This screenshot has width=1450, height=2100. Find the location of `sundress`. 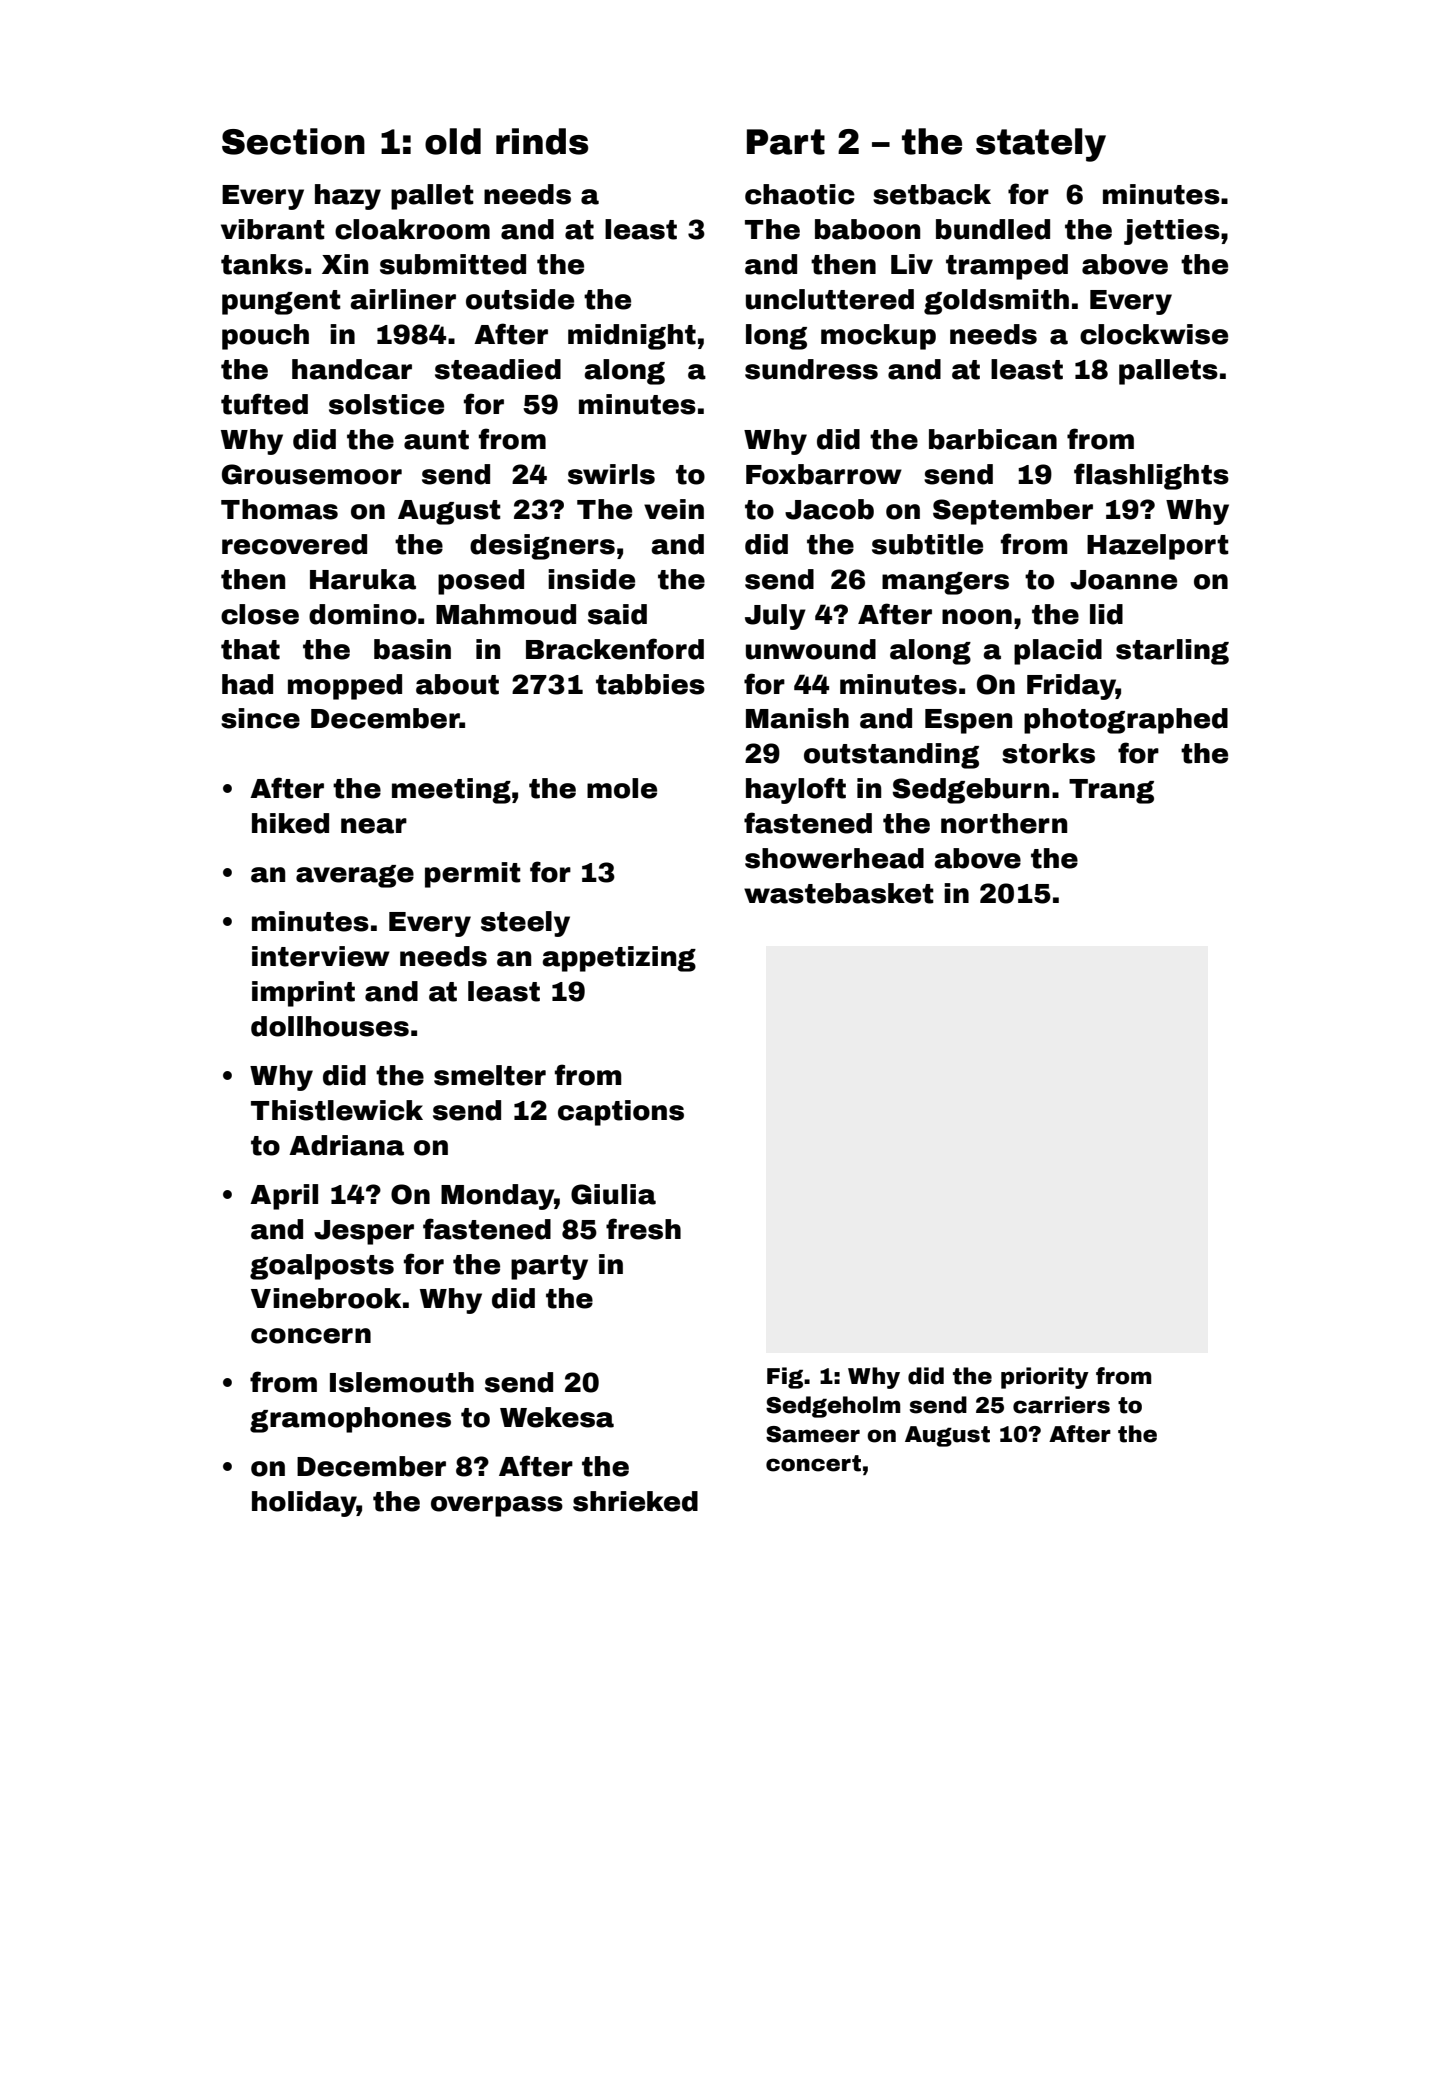

sundress is located at coordinates (811, 369).
